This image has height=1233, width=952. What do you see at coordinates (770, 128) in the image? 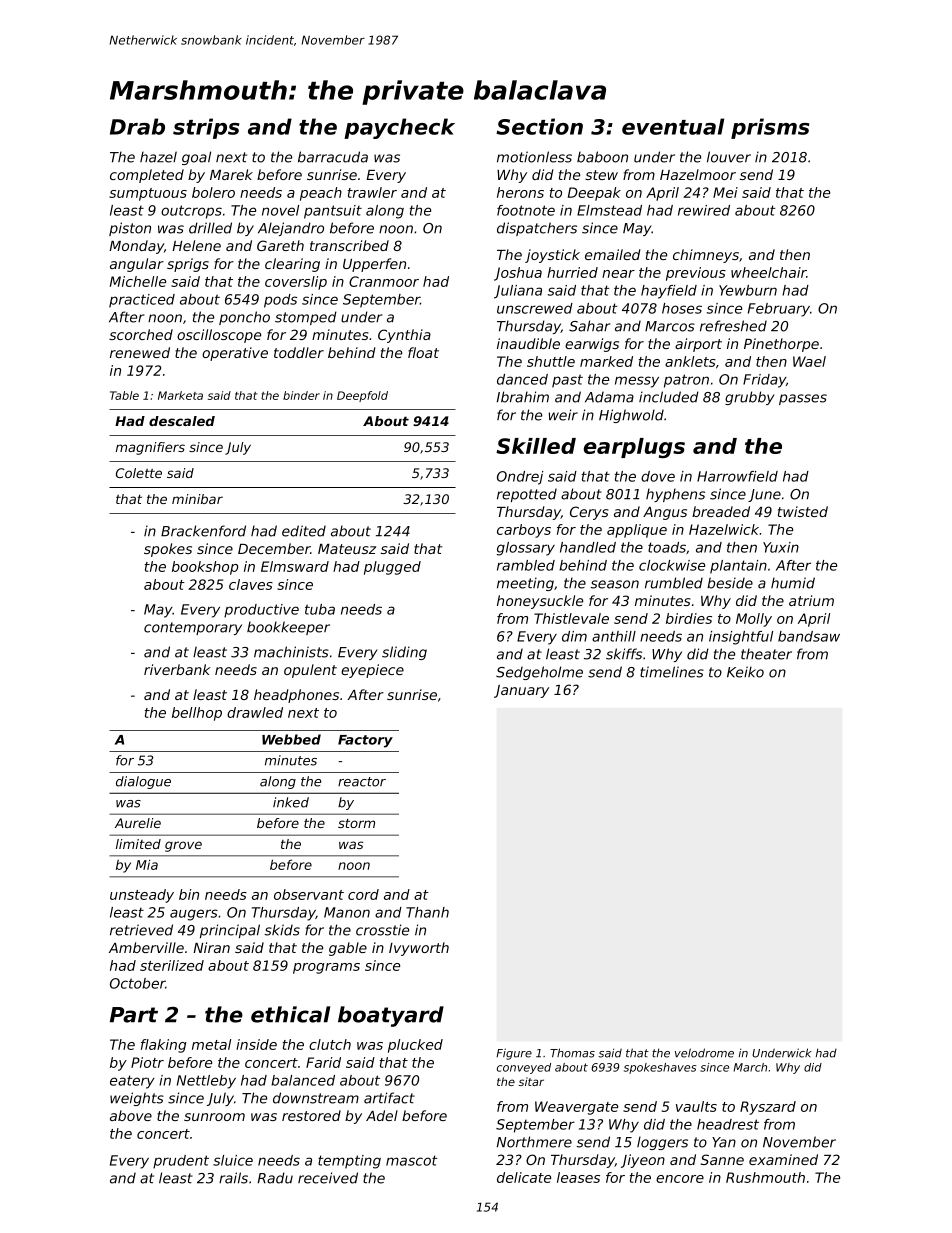
I see `prisms` at bounding box center [770, 128].
